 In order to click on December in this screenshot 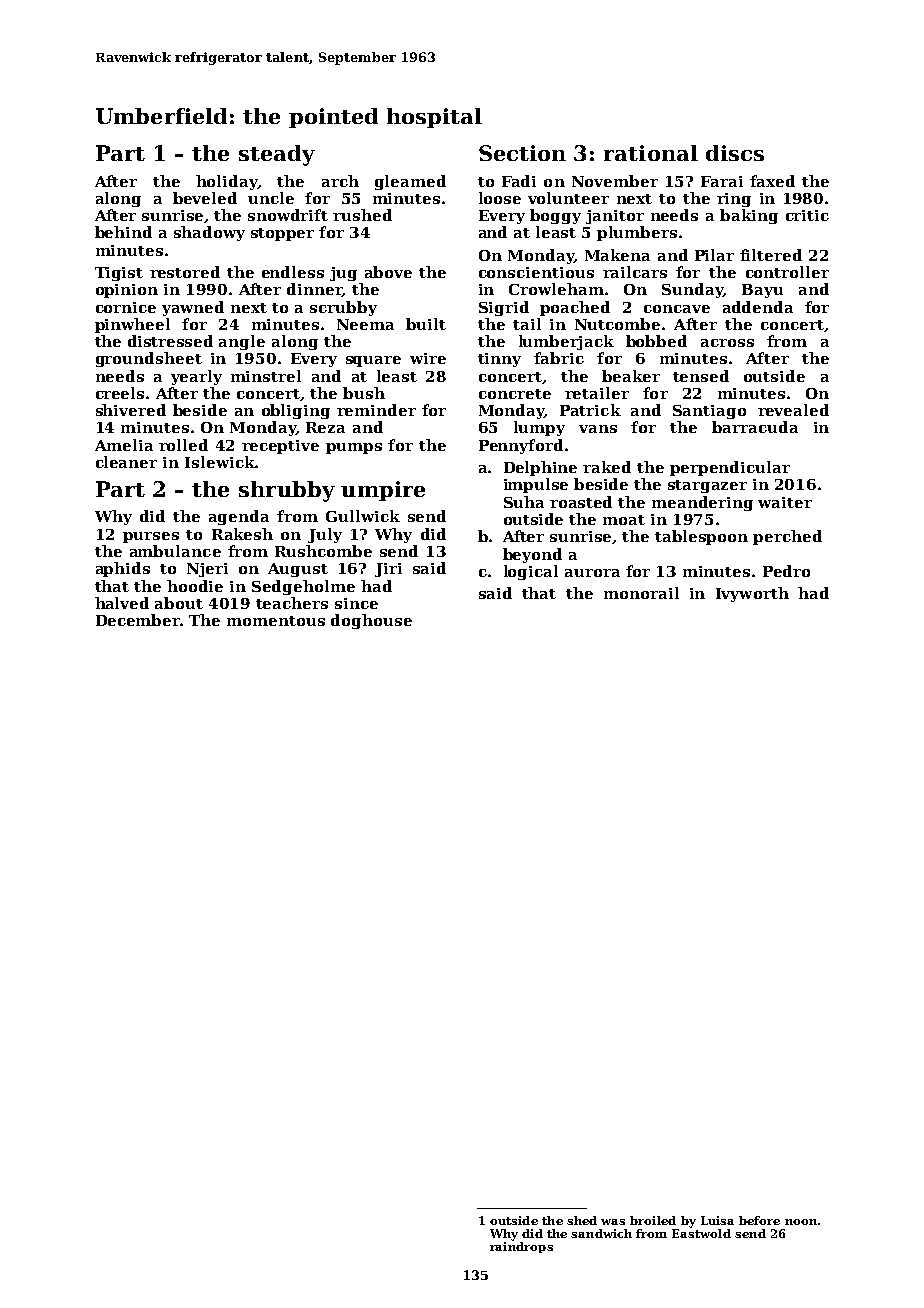, I will do `click(138, 620)`.
